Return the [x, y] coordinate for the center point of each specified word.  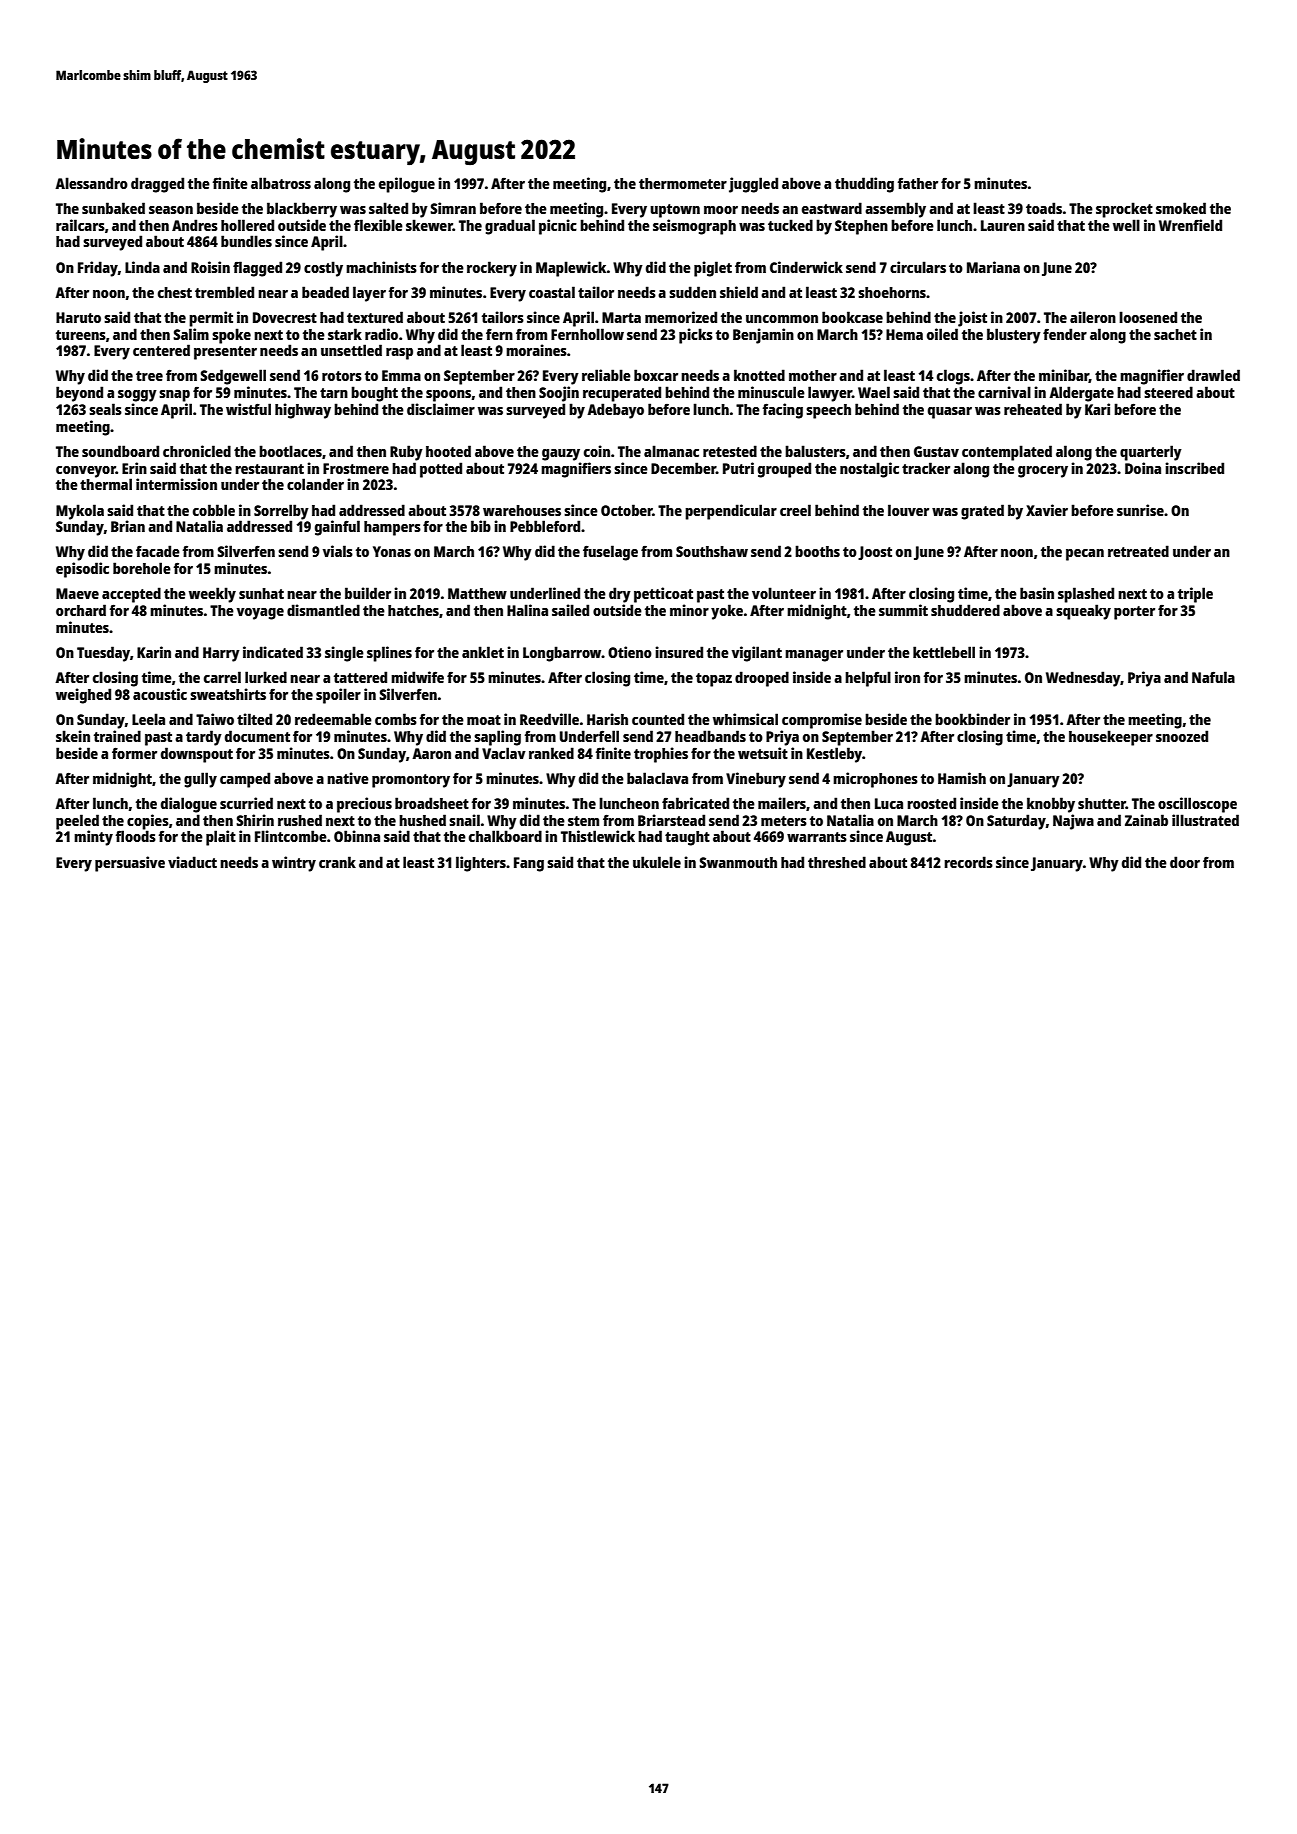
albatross [281, 183]
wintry [294, 864]
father [918, 183]
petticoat [663, 595]
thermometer [683, 183]
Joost [875, 553]
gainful [337, 528]
